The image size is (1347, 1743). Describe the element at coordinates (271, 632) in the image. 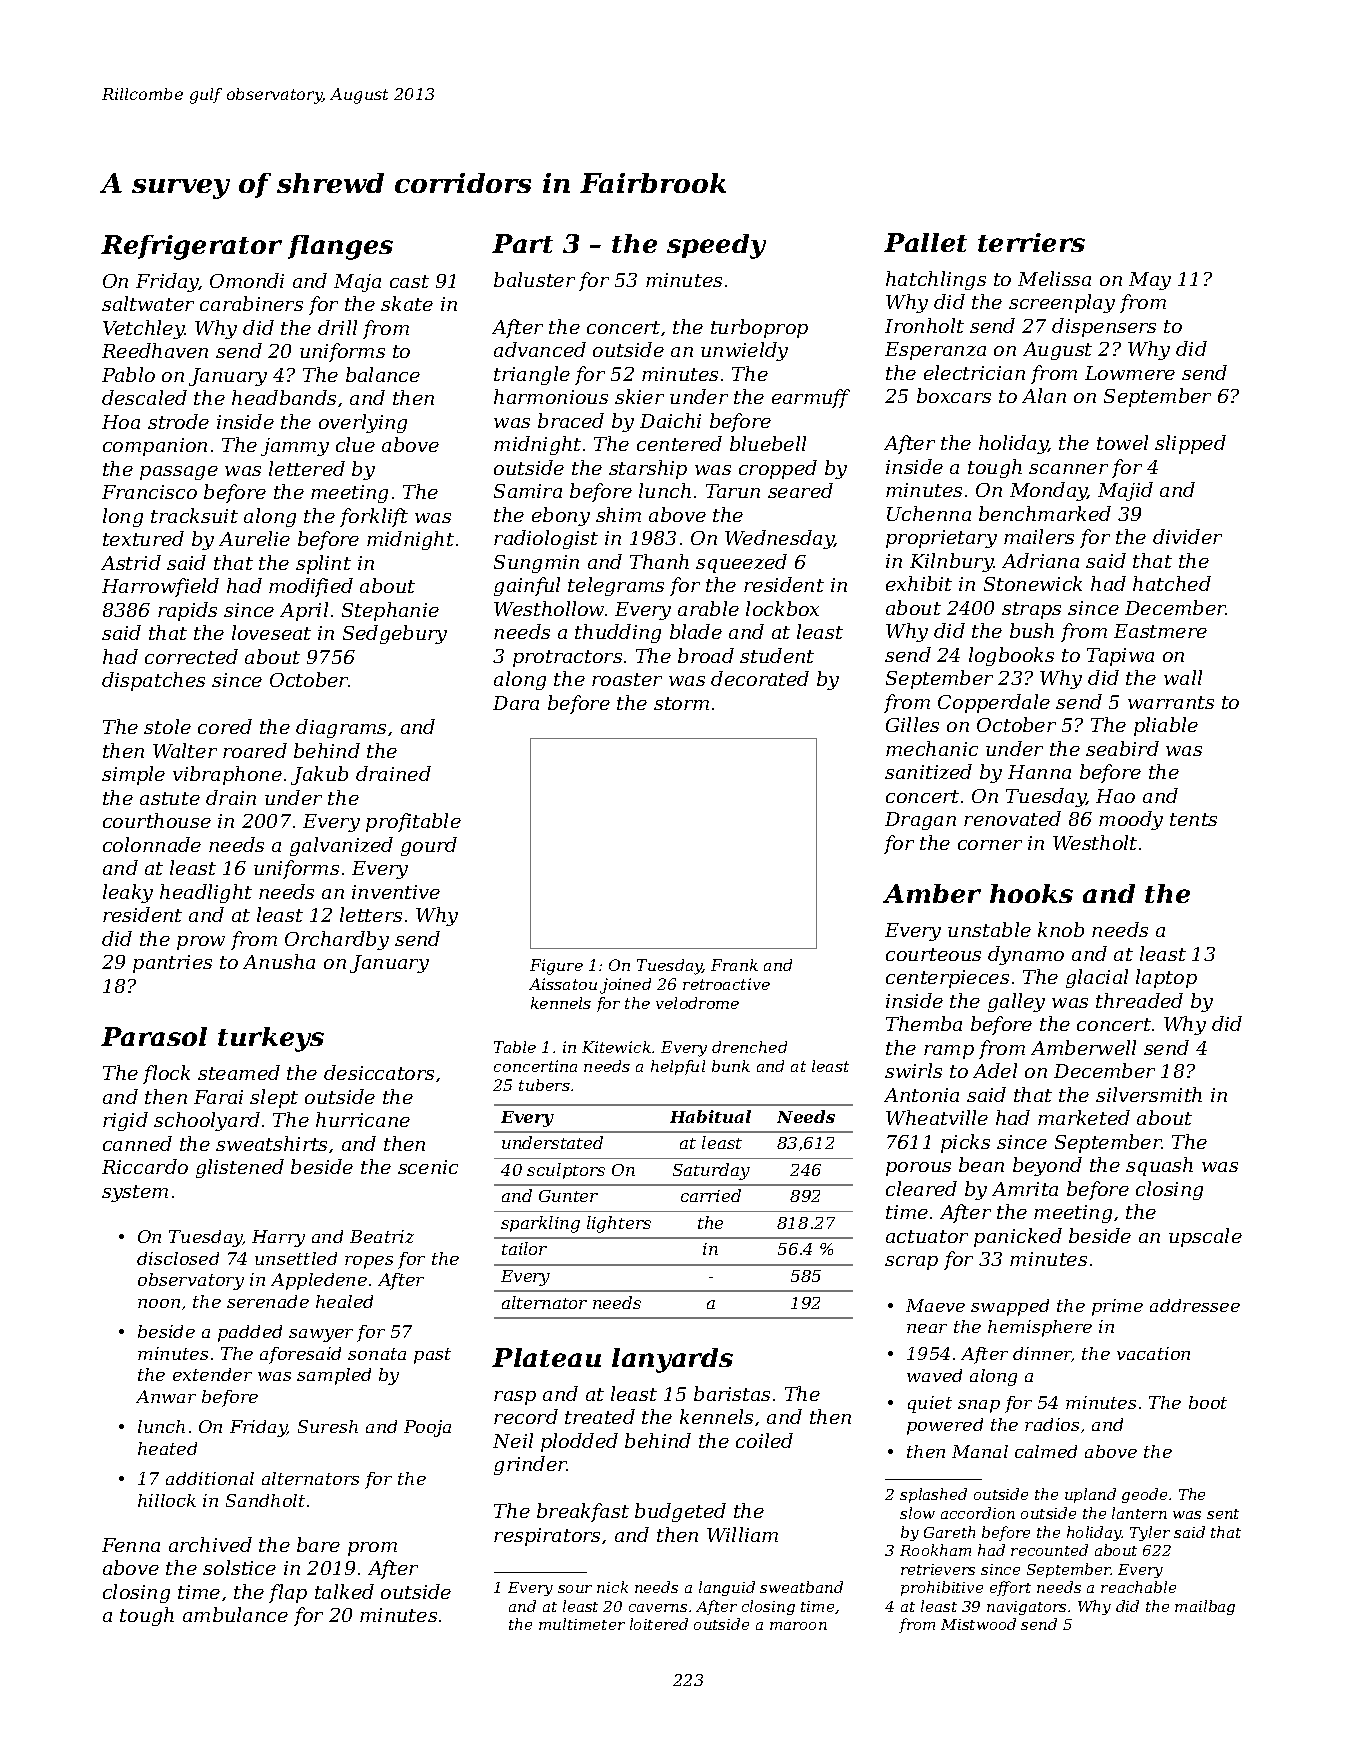

I see `loveseat` at that location.
